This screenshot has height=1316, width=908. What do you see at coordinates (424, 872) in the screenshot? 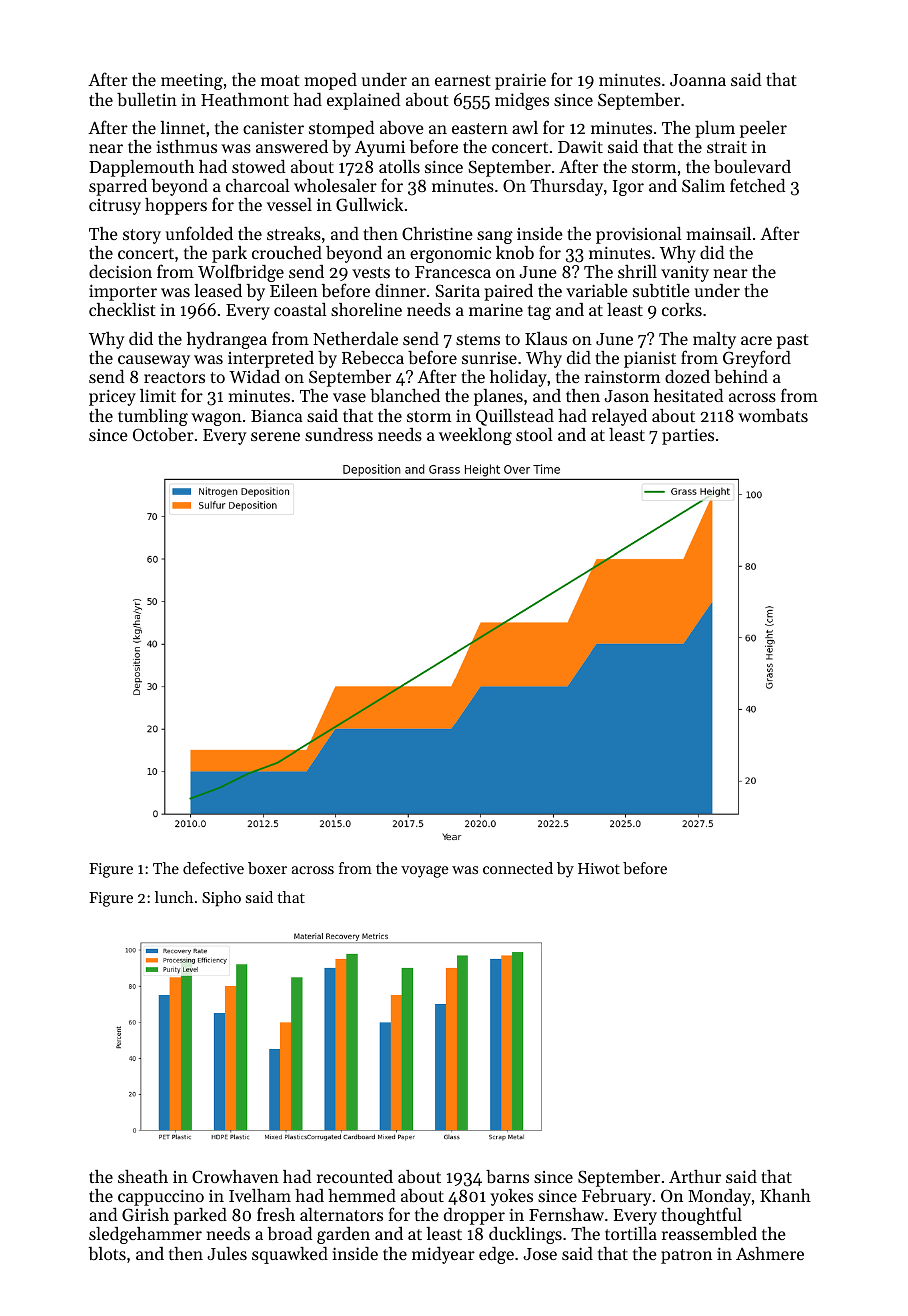
I see `voyage` at bounding box center [424, 872].
